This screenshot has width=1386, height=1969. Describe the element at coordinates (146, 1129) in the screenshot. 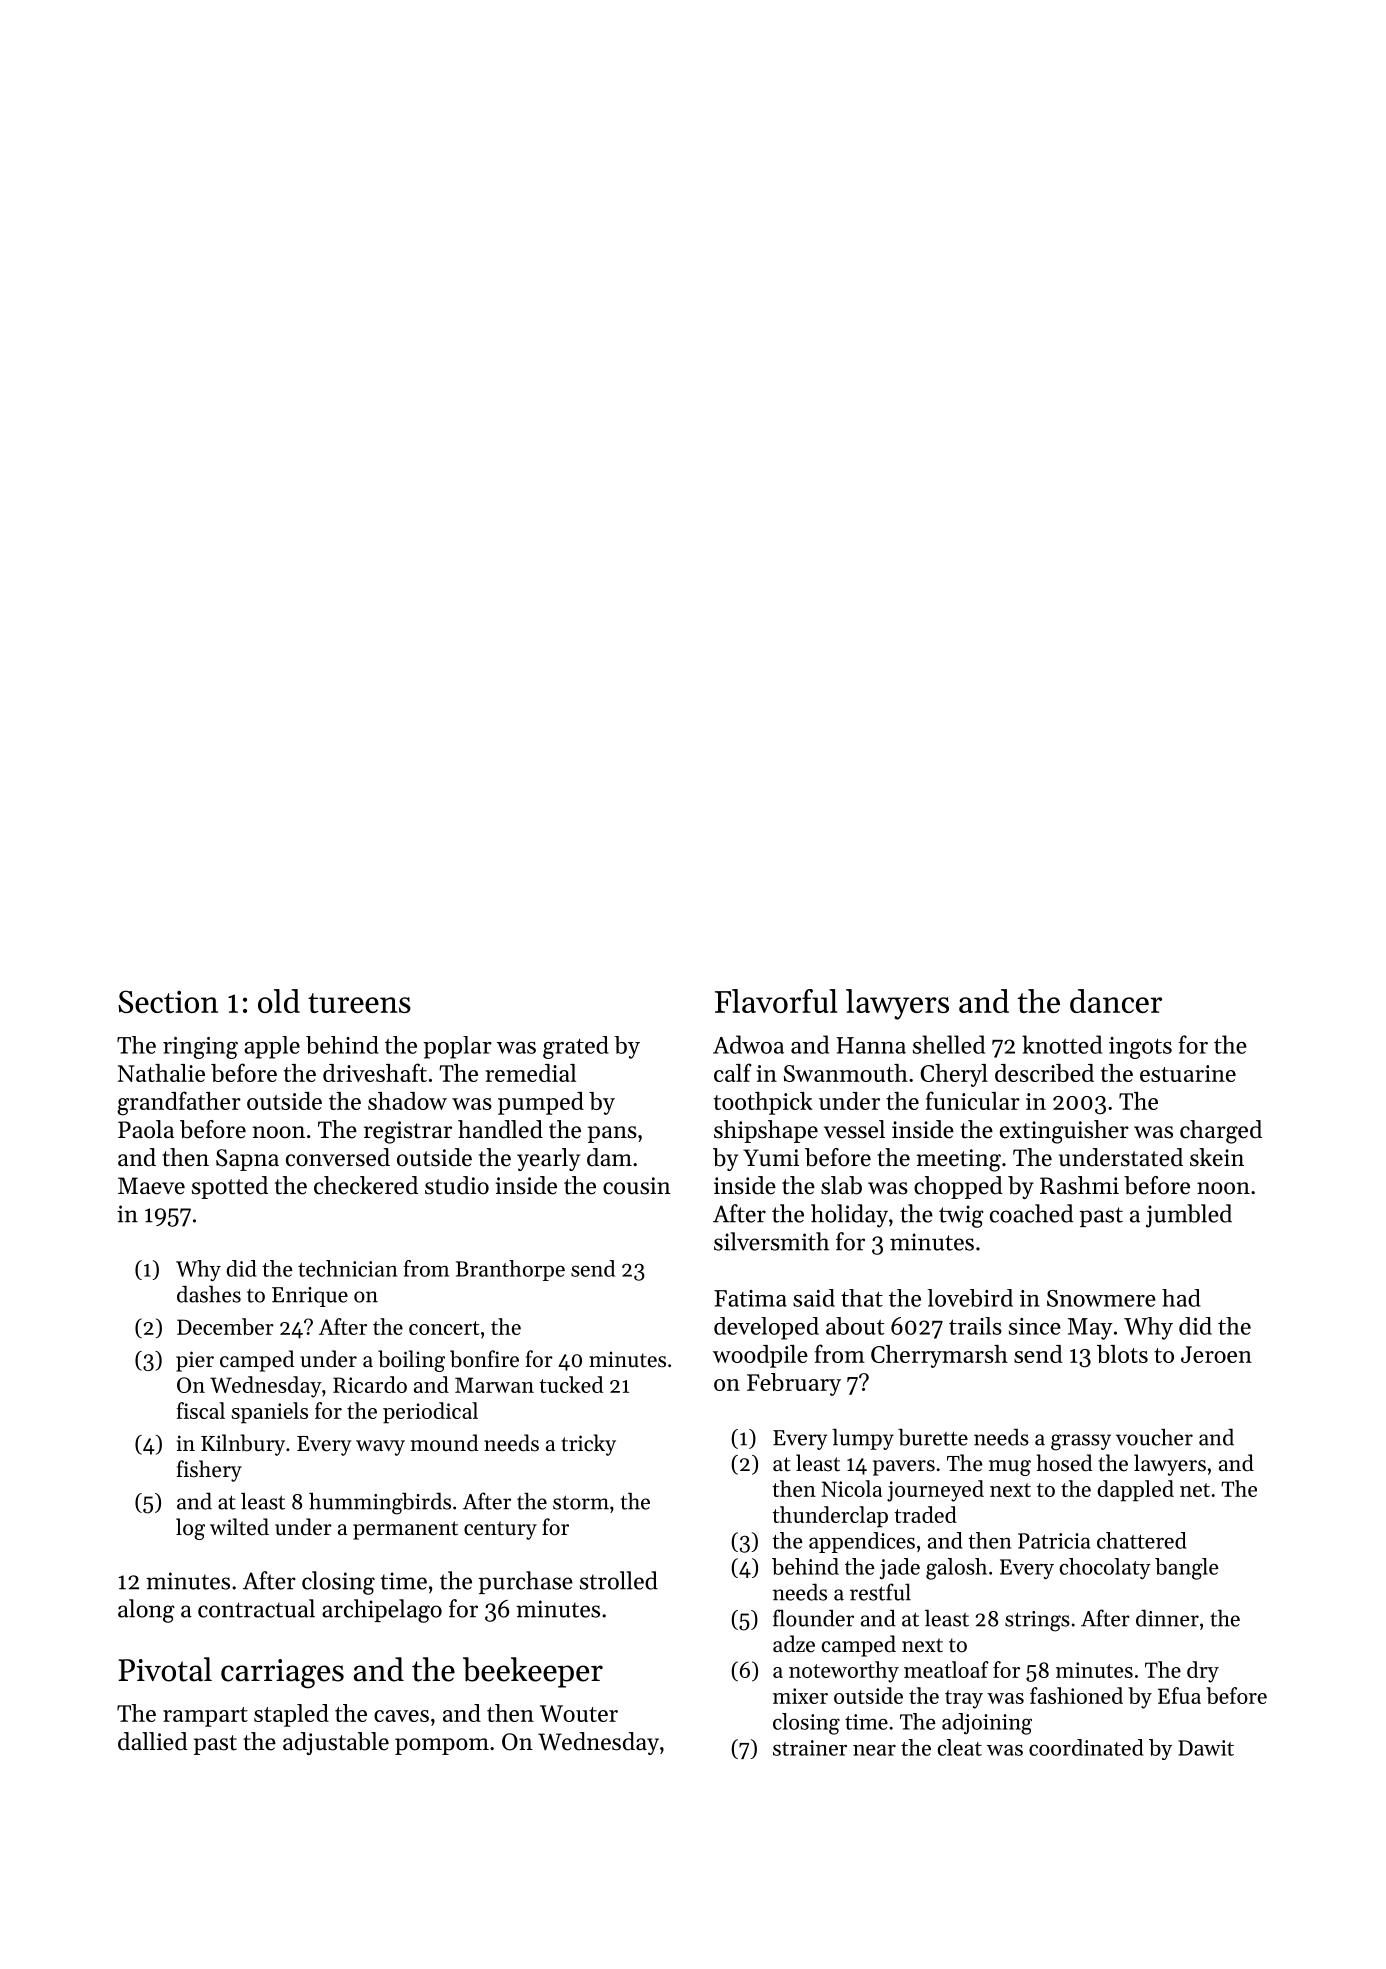

I see `Paola` at that location.
